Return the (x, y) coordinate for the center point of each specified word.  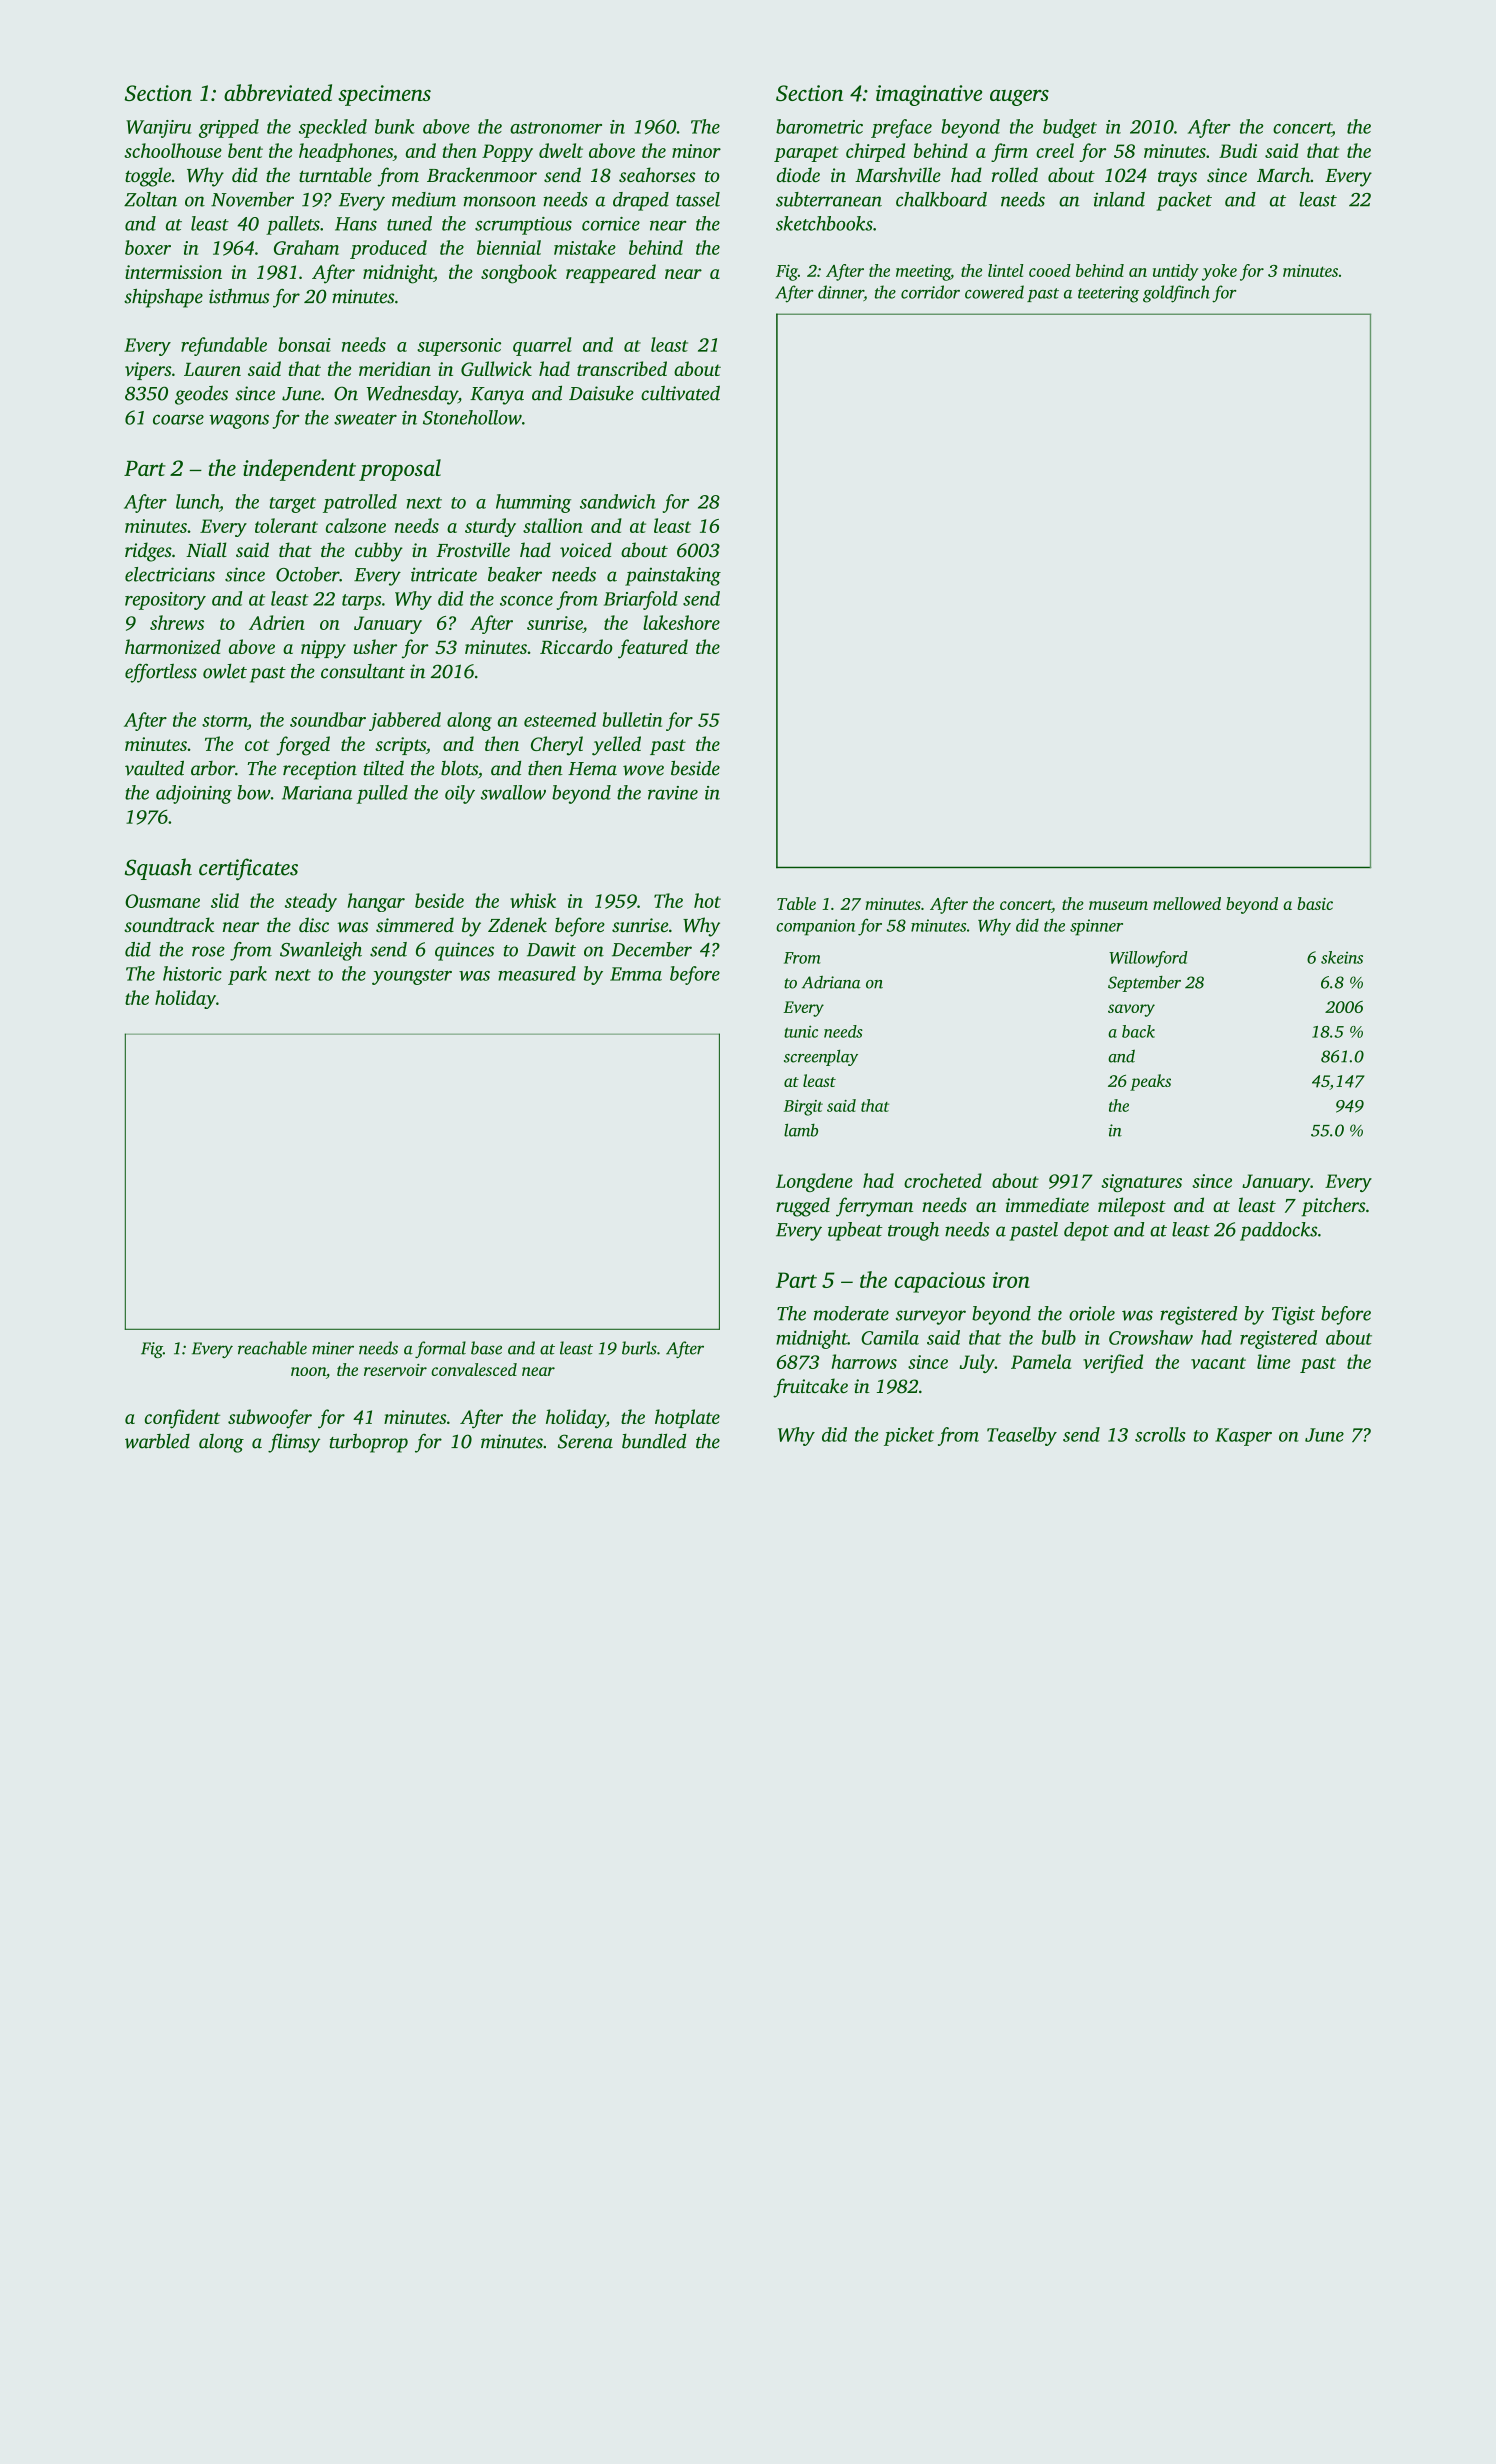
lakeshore (681, 622)
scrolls (1160, 1434)
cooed (1050, 270)
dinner (841, 293)
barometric (819, 126)
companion (815, 927)
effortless (161, 673)
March (1283, 174)
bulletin (632, 719)
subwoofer (270, 1419)
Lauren (212, 369)
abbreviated (278, 92)
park (247, 975)
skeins (1342, 957)
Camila (890, 1337)
